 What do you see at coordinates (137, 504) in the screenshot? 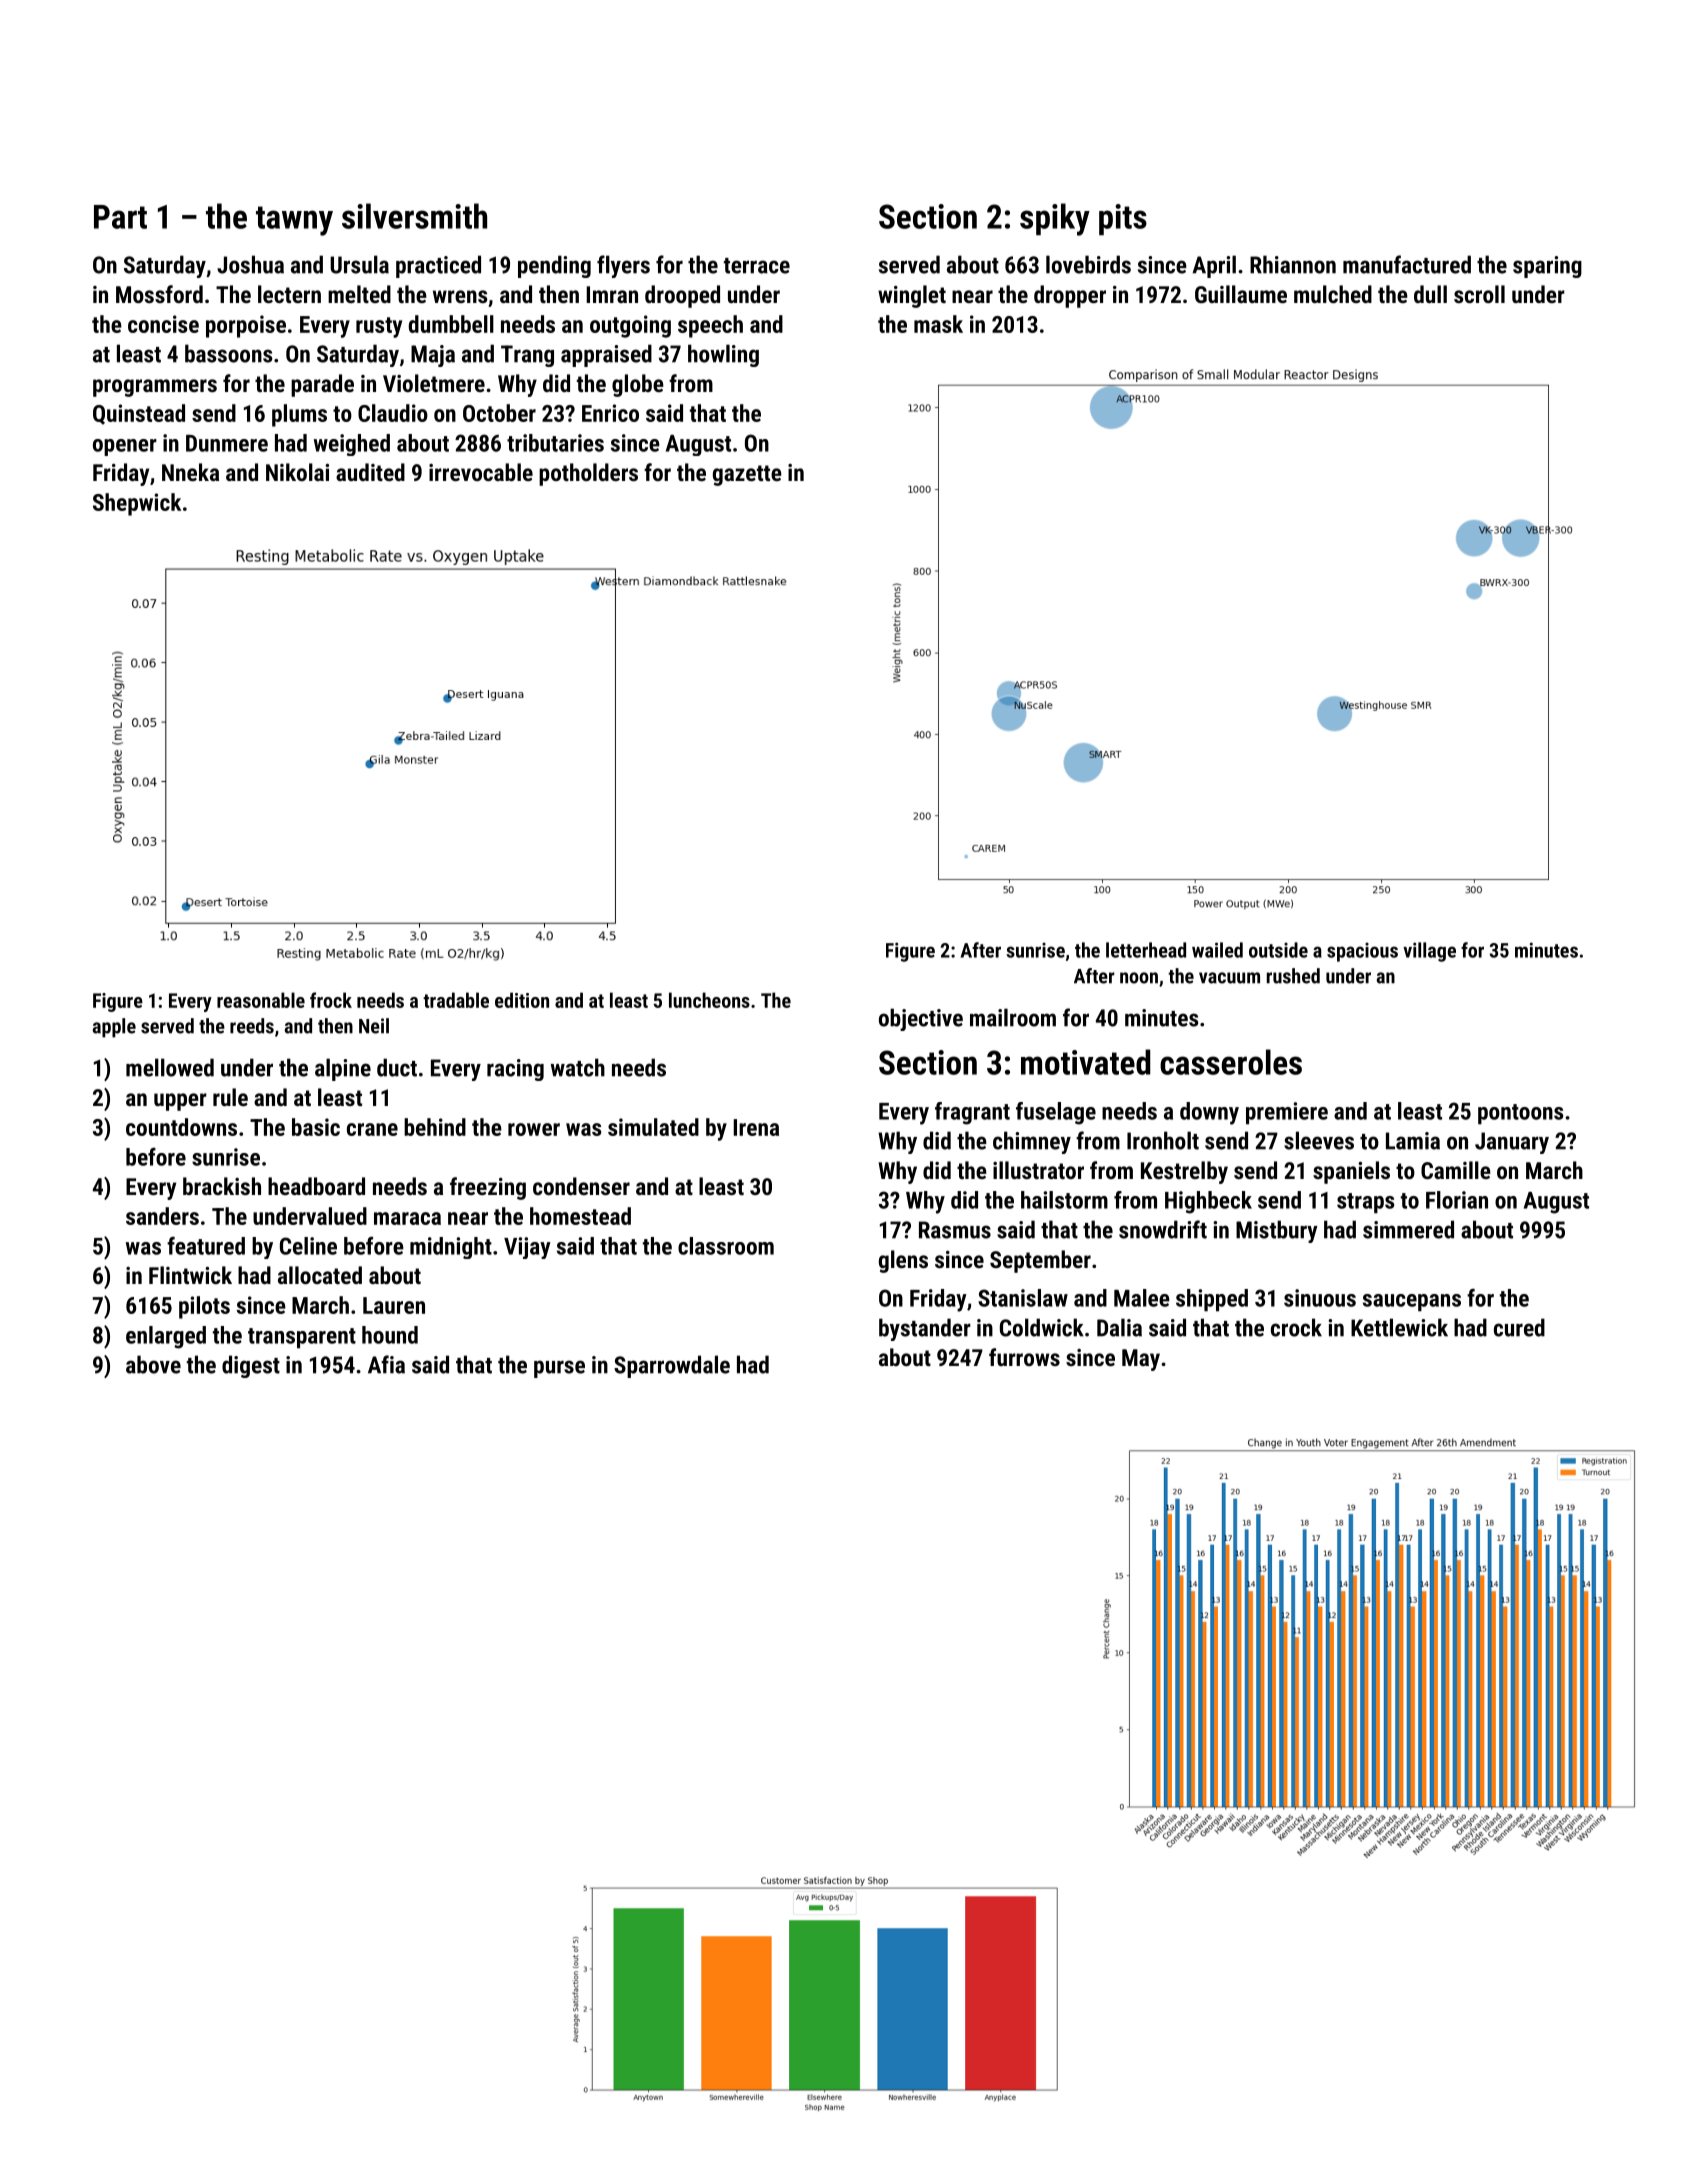
I see `Shepwick` at bounding box center [137, 504].
